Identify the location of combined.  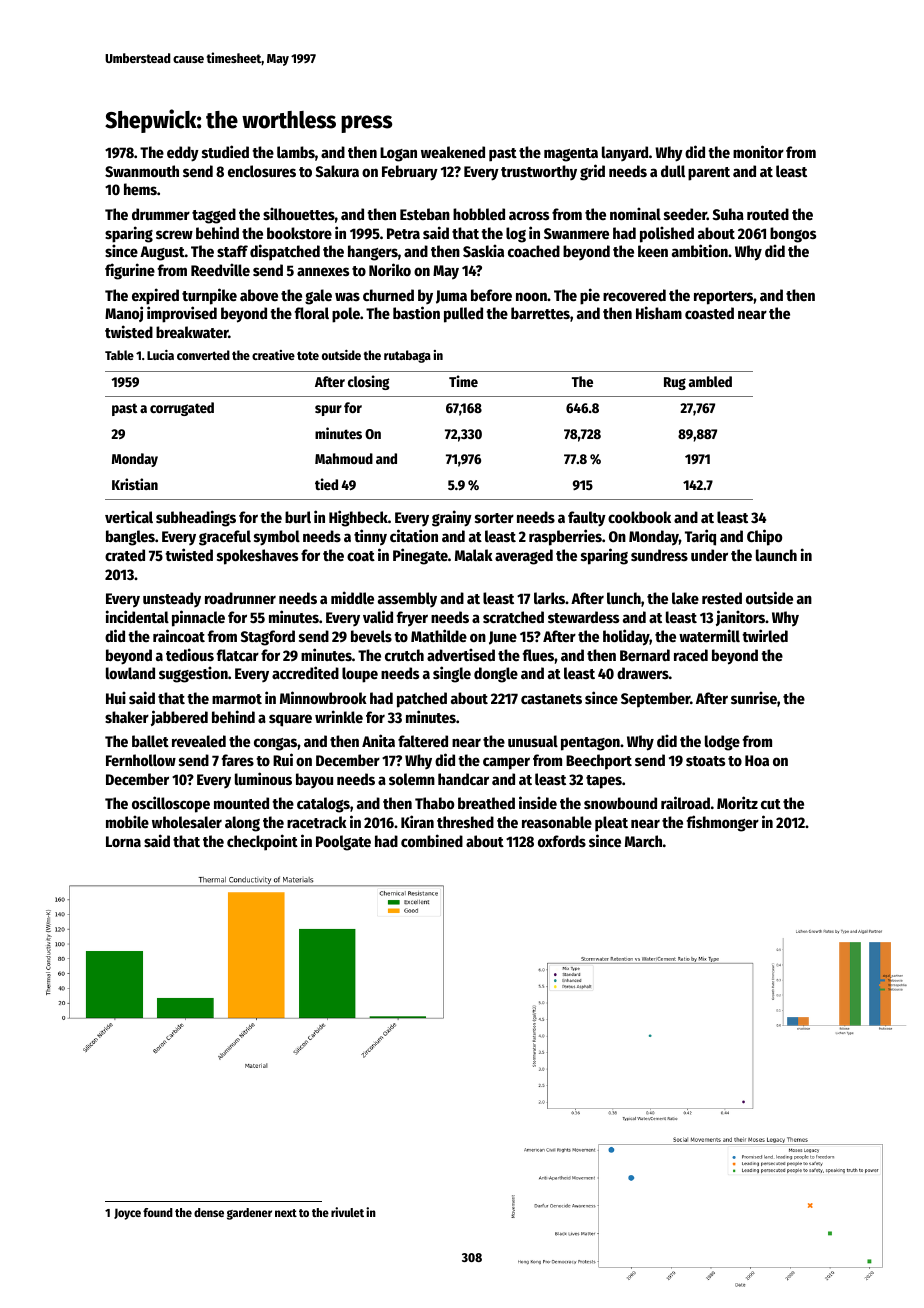
(432, 840).
